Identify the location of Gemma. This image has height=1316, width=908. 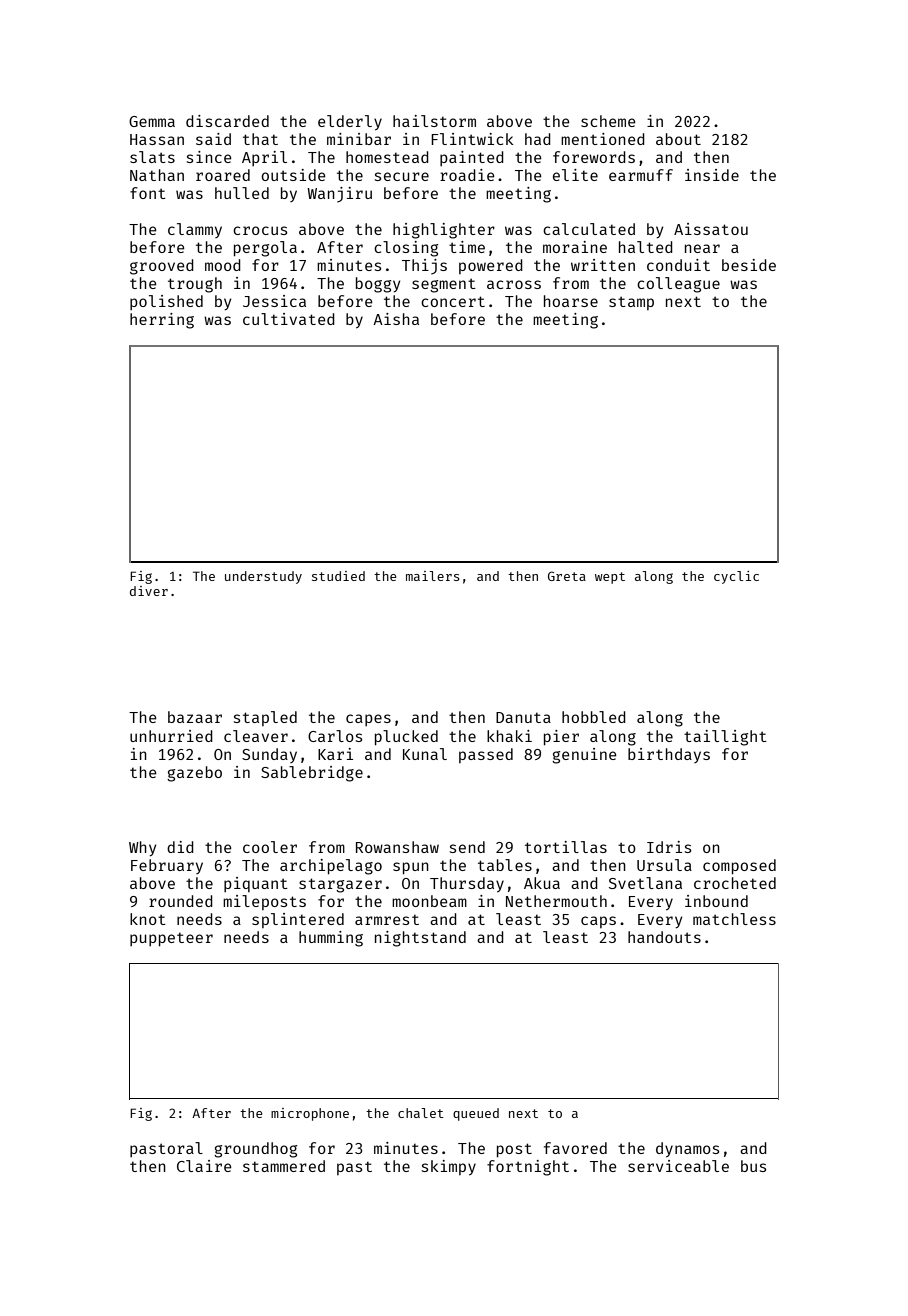
(152, 121).
